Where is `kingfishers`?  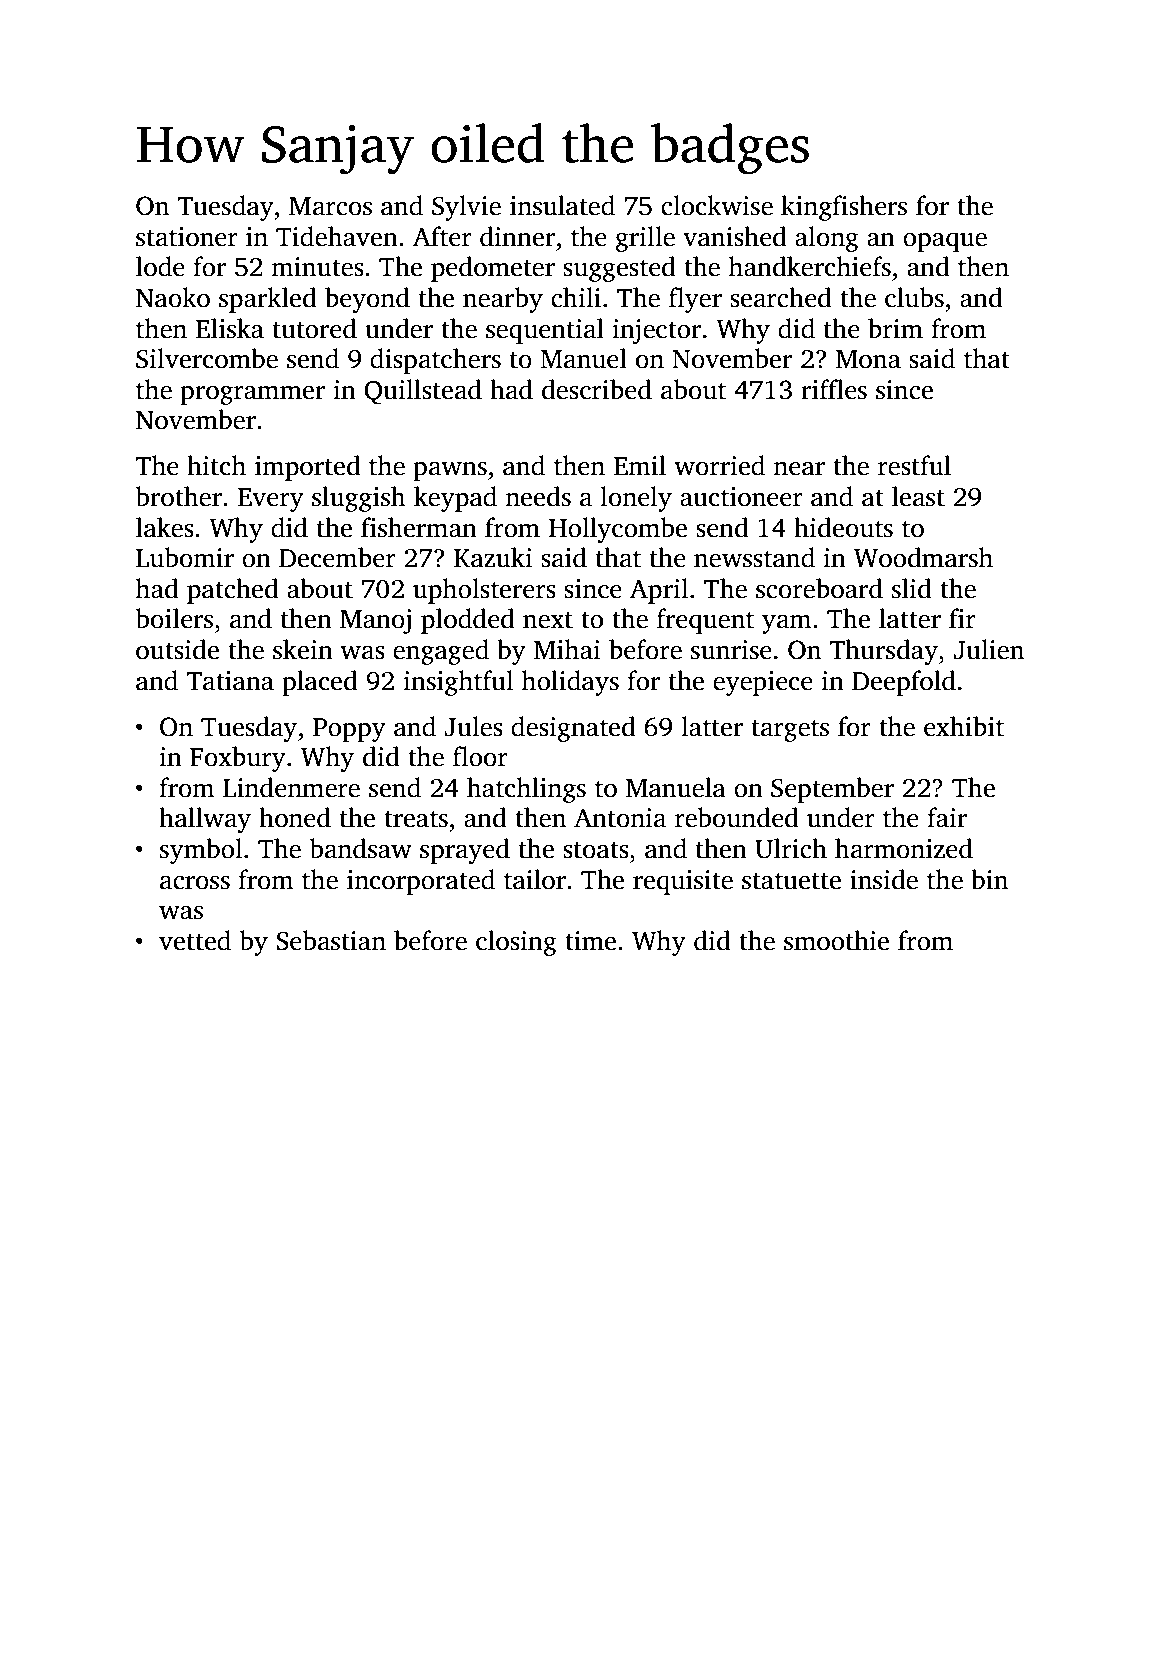
kingfishers is located at coordinates (844, 208).
